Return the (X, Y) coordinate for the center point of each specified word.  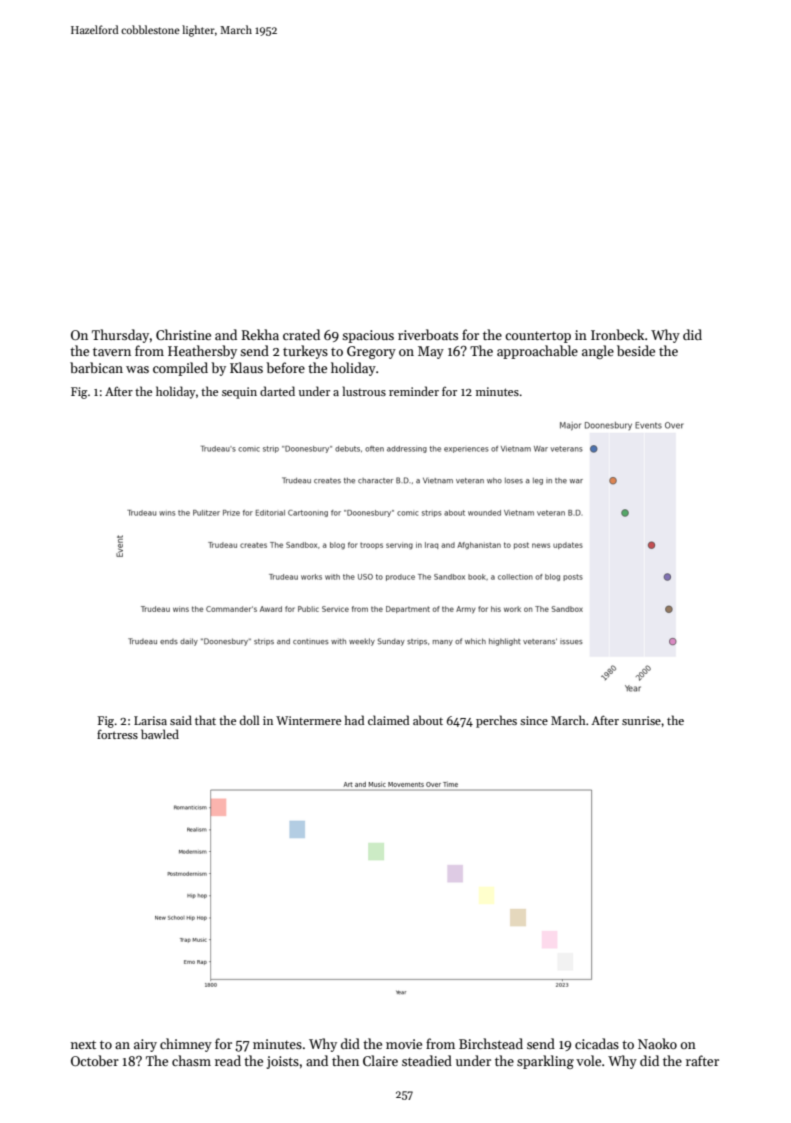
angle (598, 352)
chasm (191, 1060)
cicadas (597, 1043)
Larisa (150, 720)
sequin (239, 393)
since (534, 720)
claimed (388, 720)
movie (404, 1044)
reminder (414, 391)
